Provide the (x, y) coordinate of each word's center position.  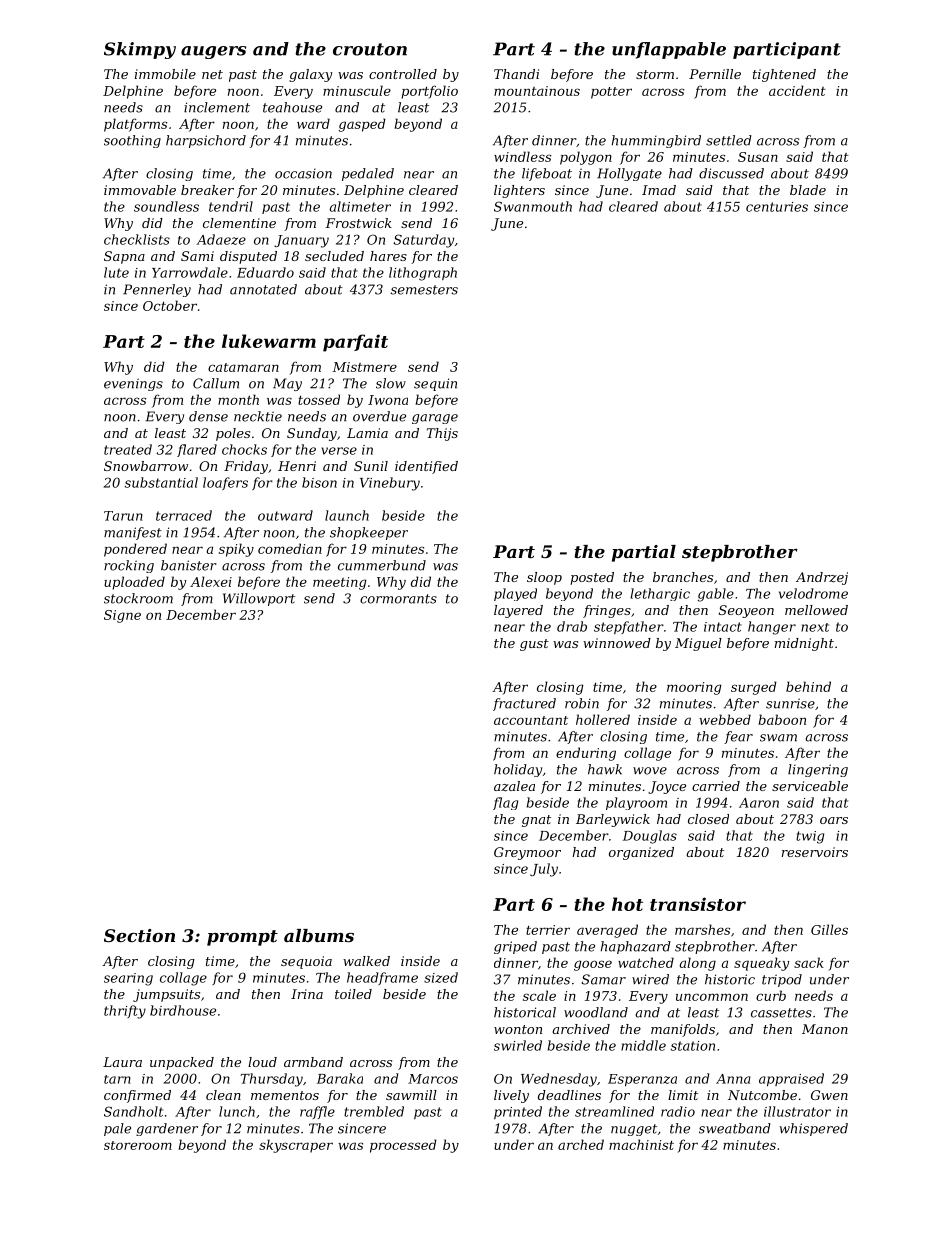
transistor (698, 904)
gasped (362, 125)
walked (366, 961)
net (212, 74)
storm (655, 74)
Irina (307, 994)
